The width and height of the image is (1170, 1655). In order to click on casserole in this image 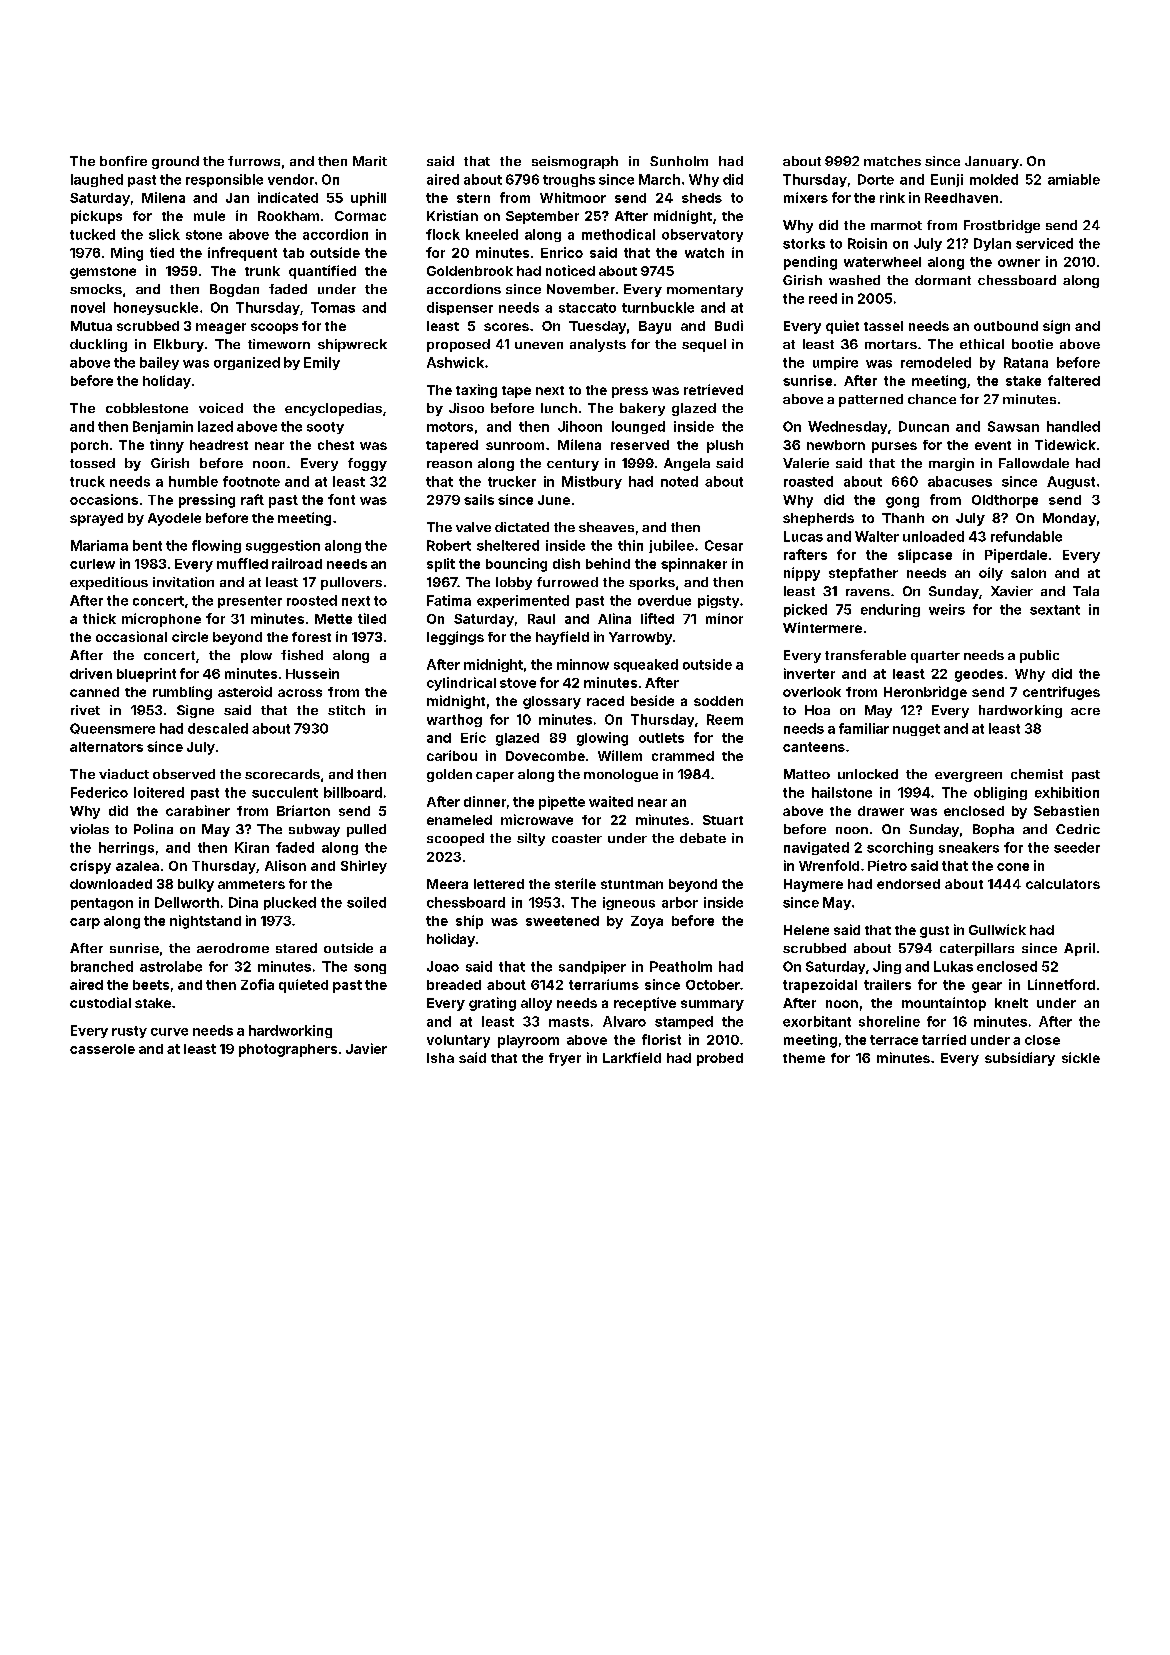, I will do `click(102, 1049)`.
